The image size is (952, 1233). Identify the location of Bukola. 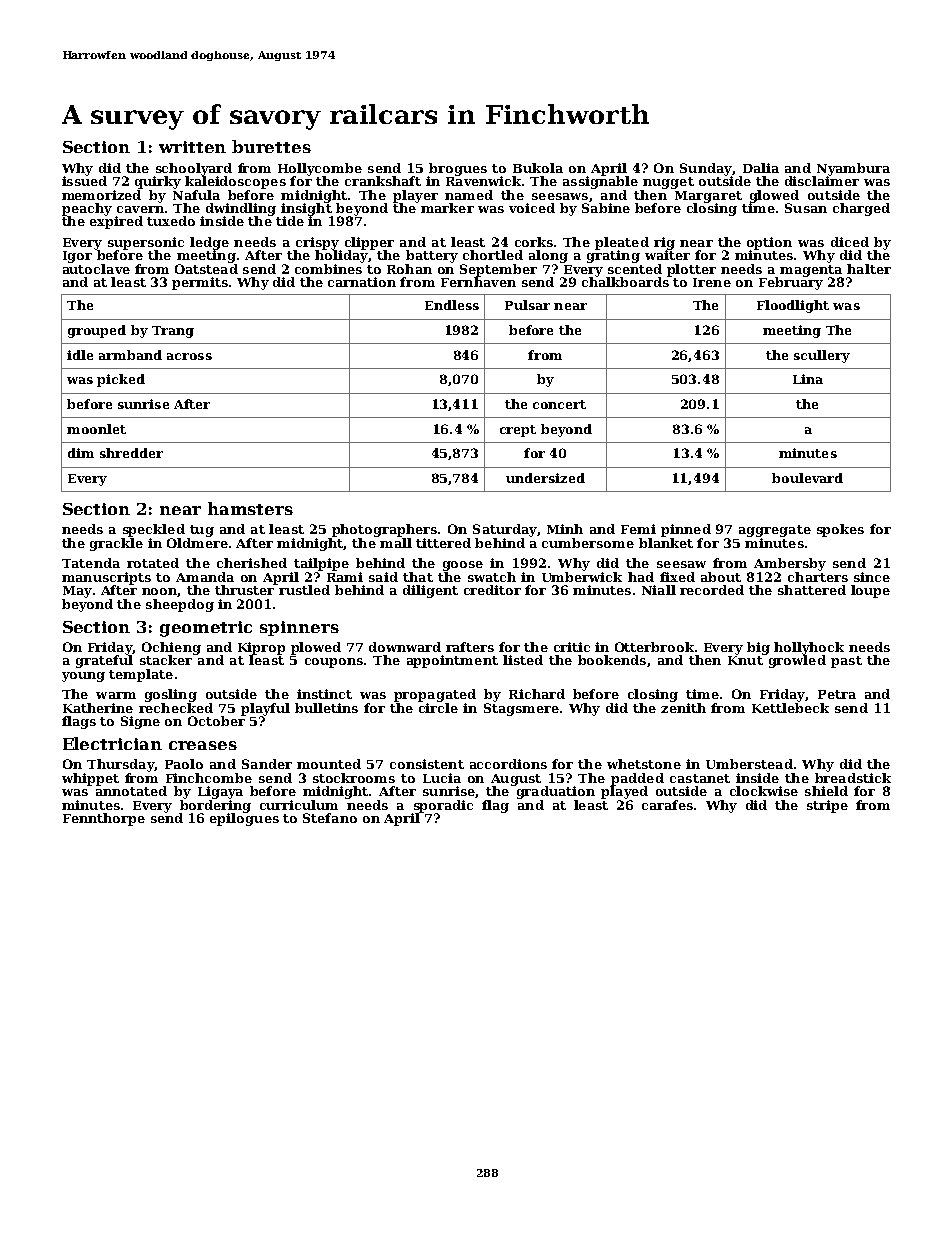
(538, 168).
